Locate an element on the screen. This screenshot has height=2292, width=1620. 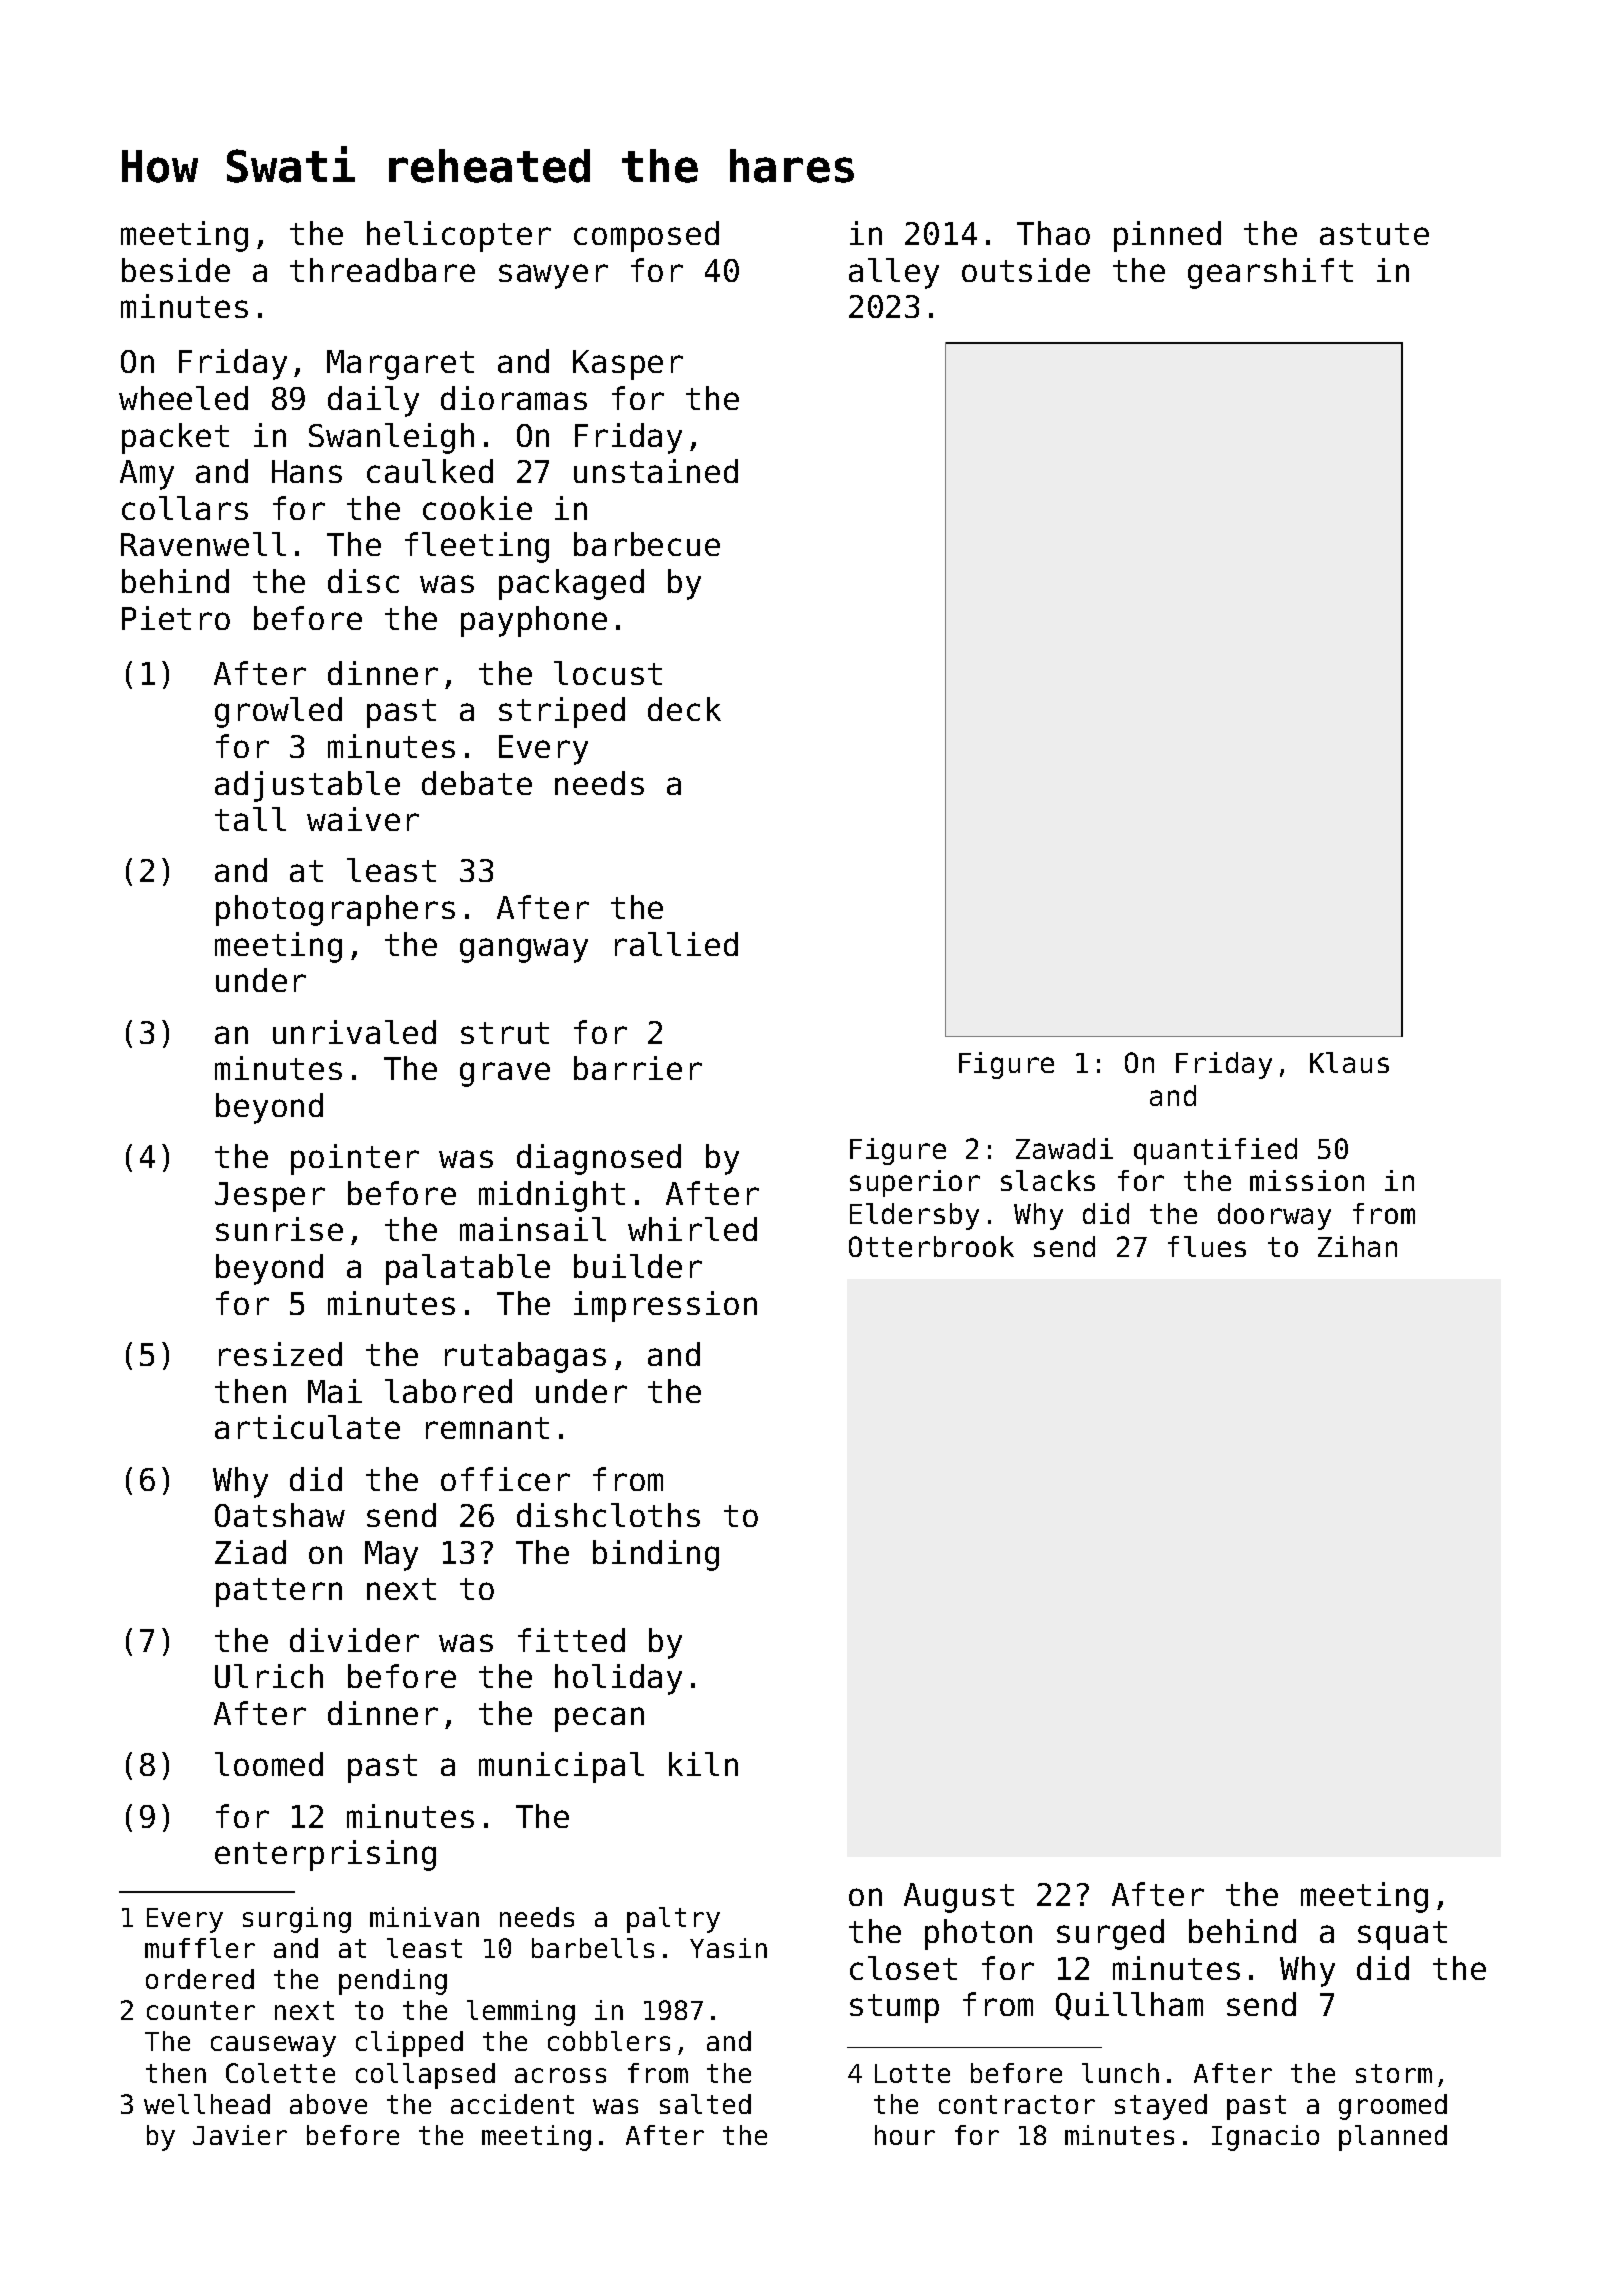
pointer is located at coordinates (355, 1159).
